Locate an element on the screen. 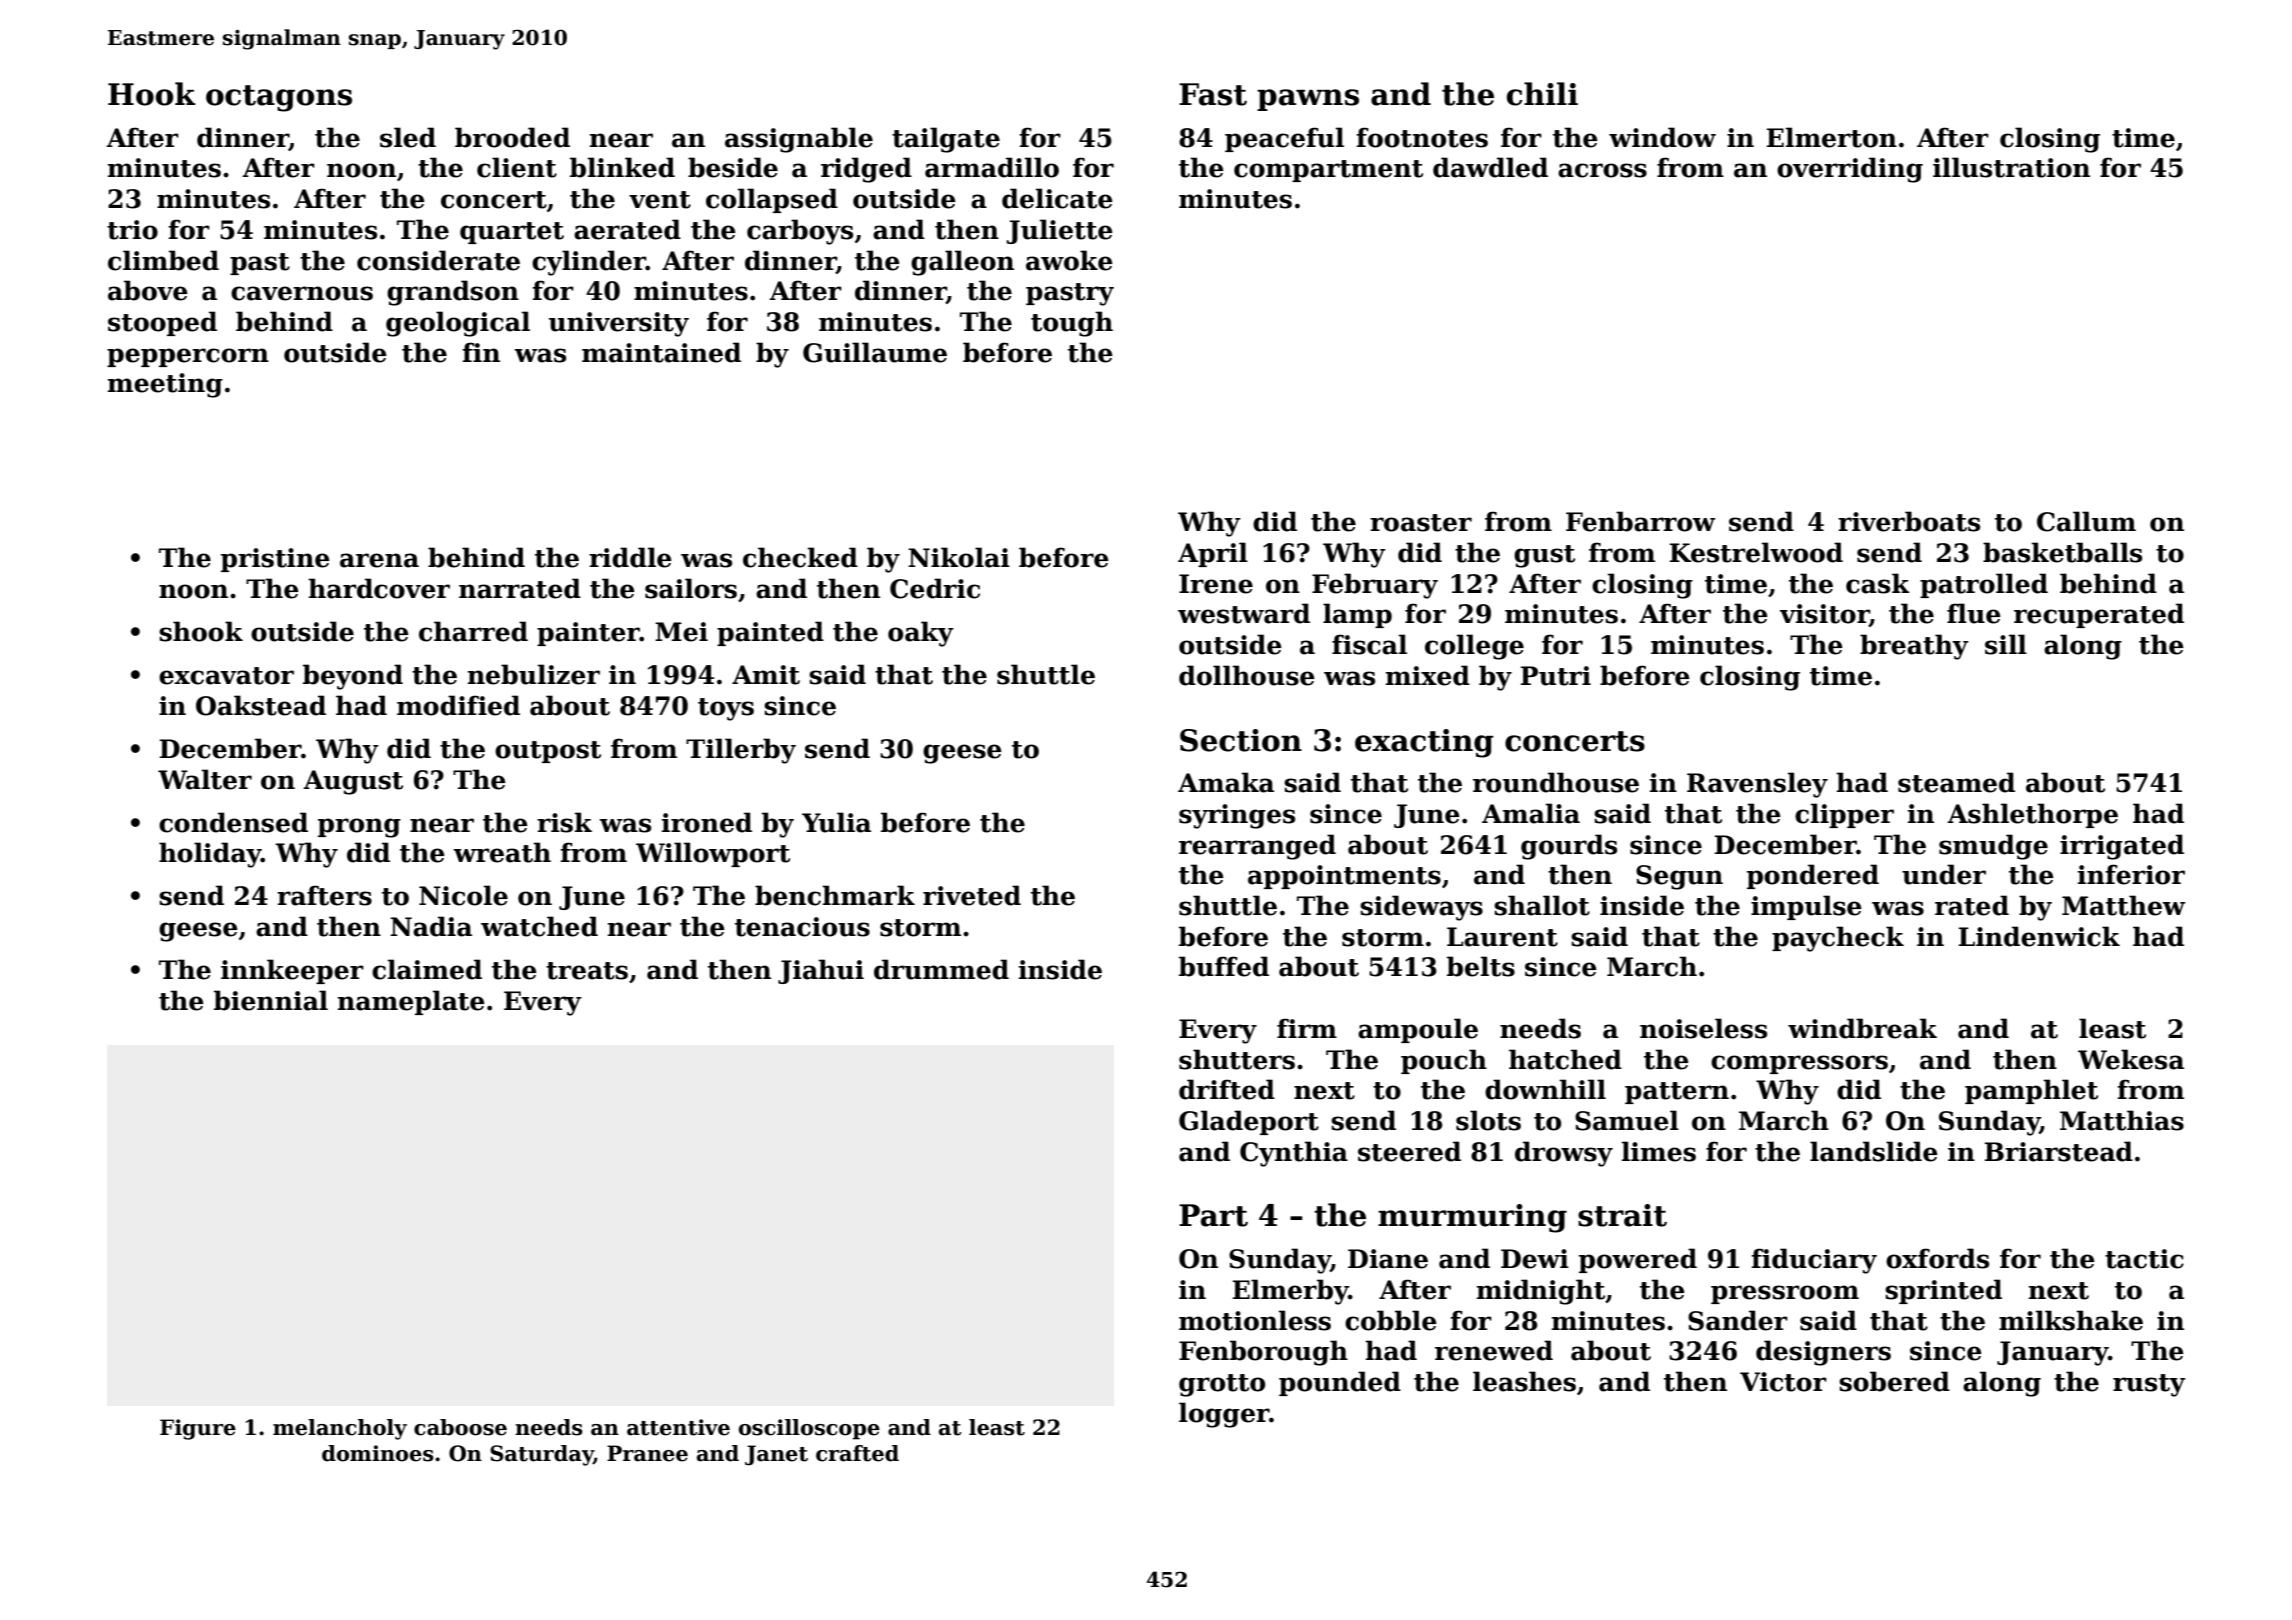 The width and height of the screenshot is (2292, 1620). Figure is located at coordinates (198, 1429).
